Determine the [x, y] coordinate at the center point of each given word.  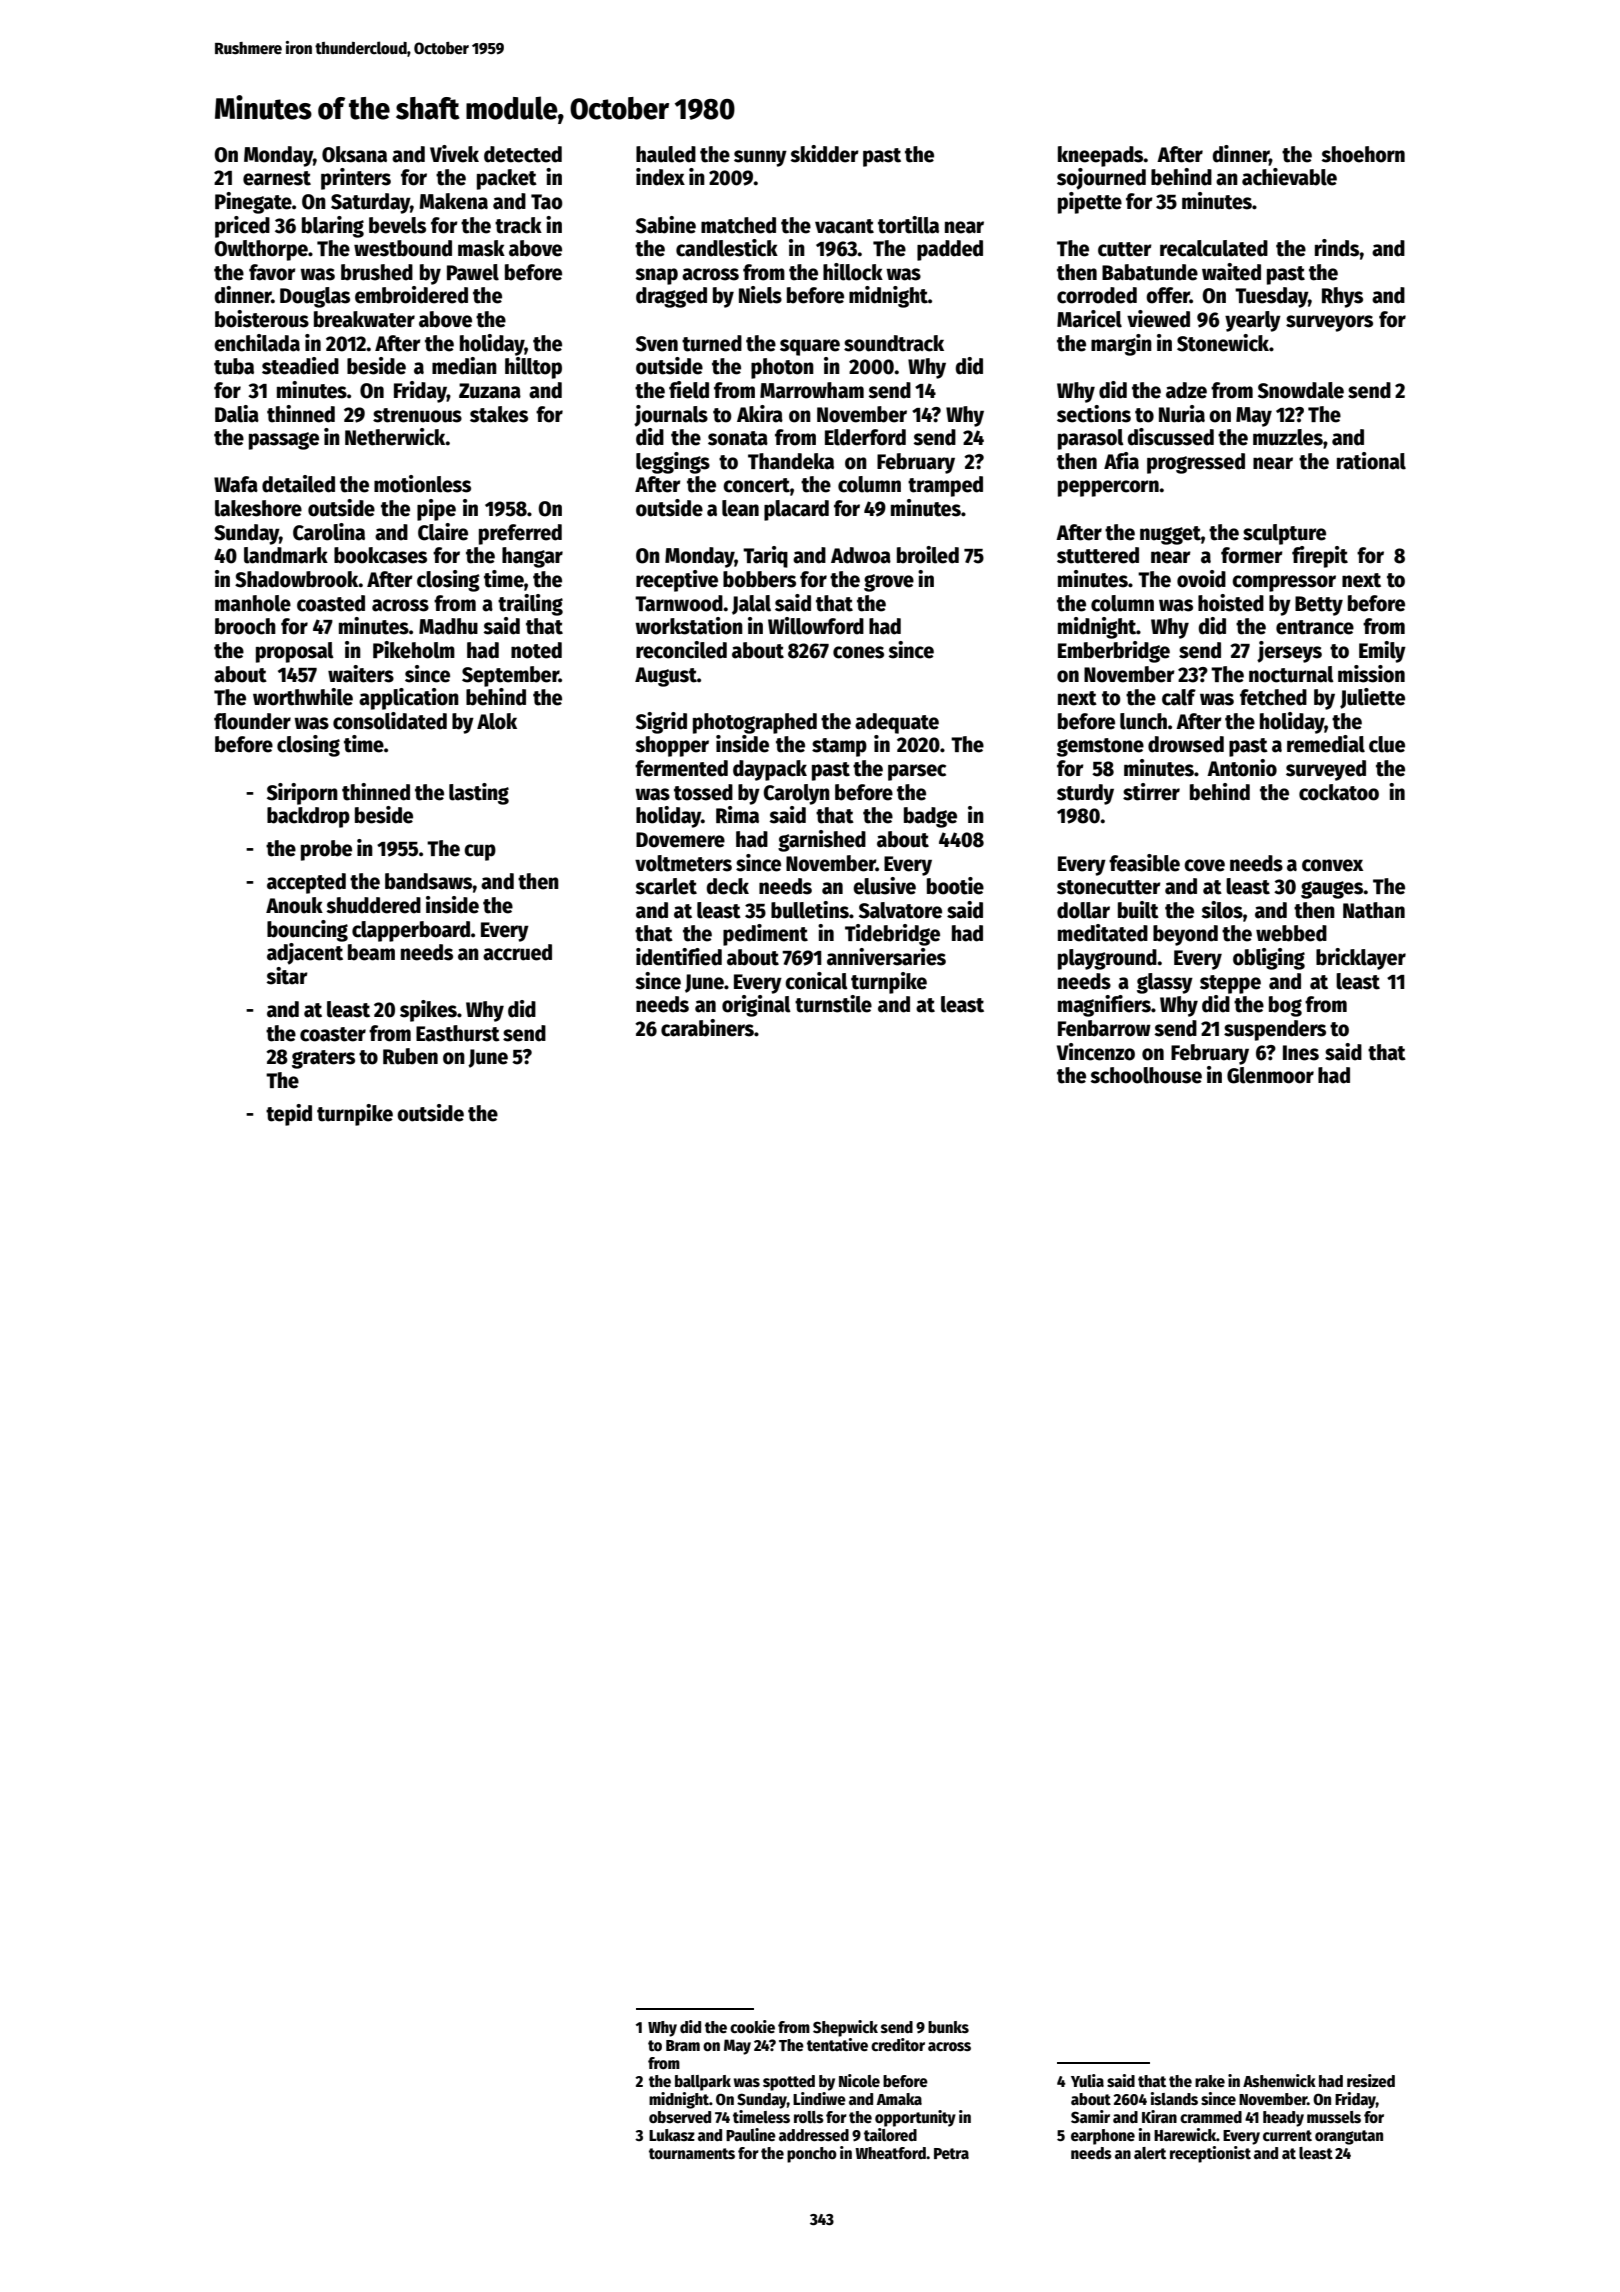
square [810, 347]
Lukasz [672, 2135]
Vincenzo [1096, 1052]
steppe [1230, 984]
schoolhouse [1146, 1075]
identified [679, 957]
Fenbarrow [1104, 1028]
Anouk [294, 905]
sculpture [1284, 534]
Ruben [410, 1056]
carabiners [707, 1028]
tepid [289, 1115]
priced [242, 227]
